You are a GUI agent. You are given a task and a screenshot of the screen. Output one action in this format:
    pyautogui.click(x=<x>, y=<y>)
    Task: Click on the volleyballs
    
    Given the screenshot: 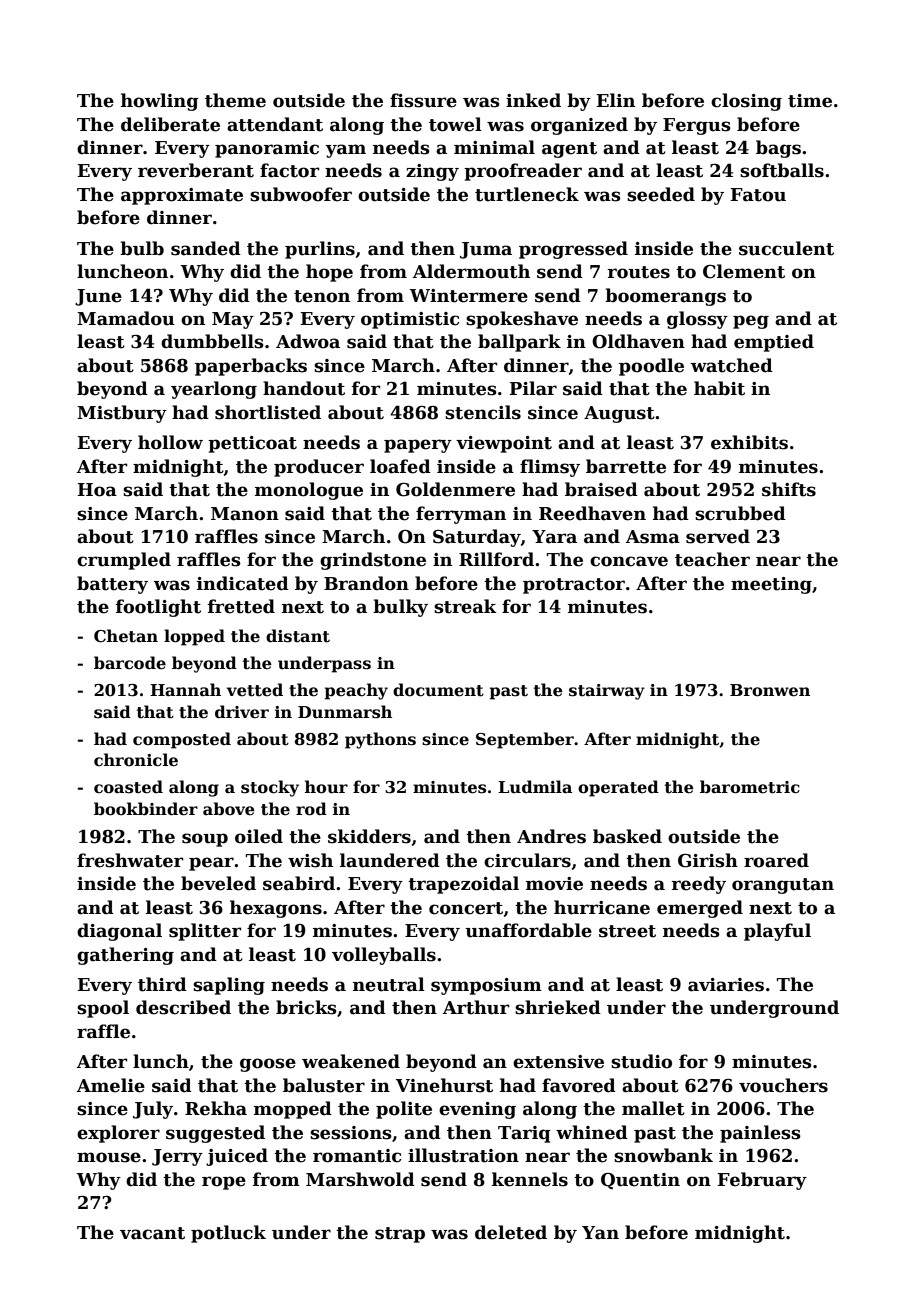 What is the action you would take?
    pyautogui.click(x=384, y=956)
